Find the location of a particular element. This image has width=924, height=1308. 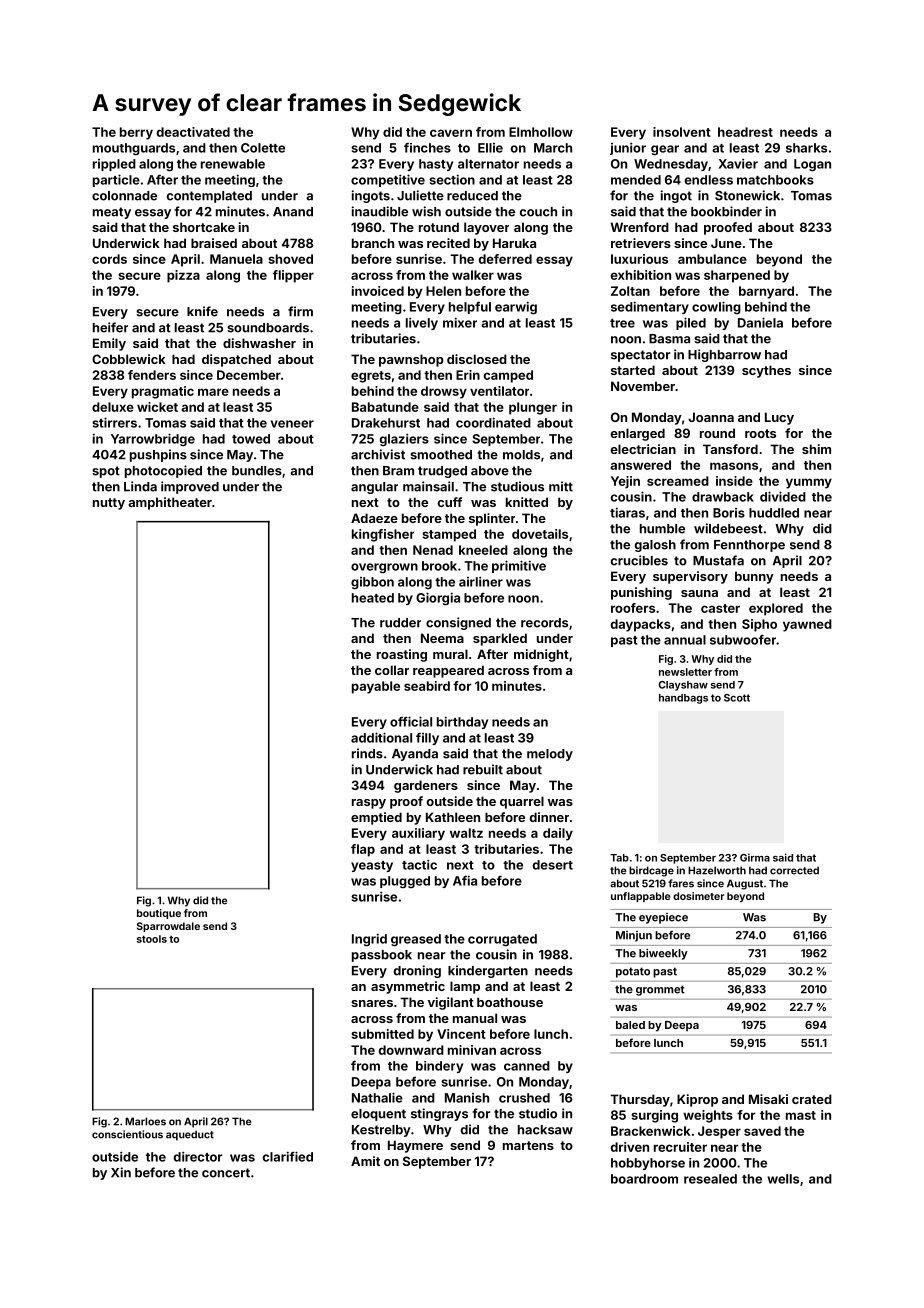

cowling is located at coordinates (716, 307).
